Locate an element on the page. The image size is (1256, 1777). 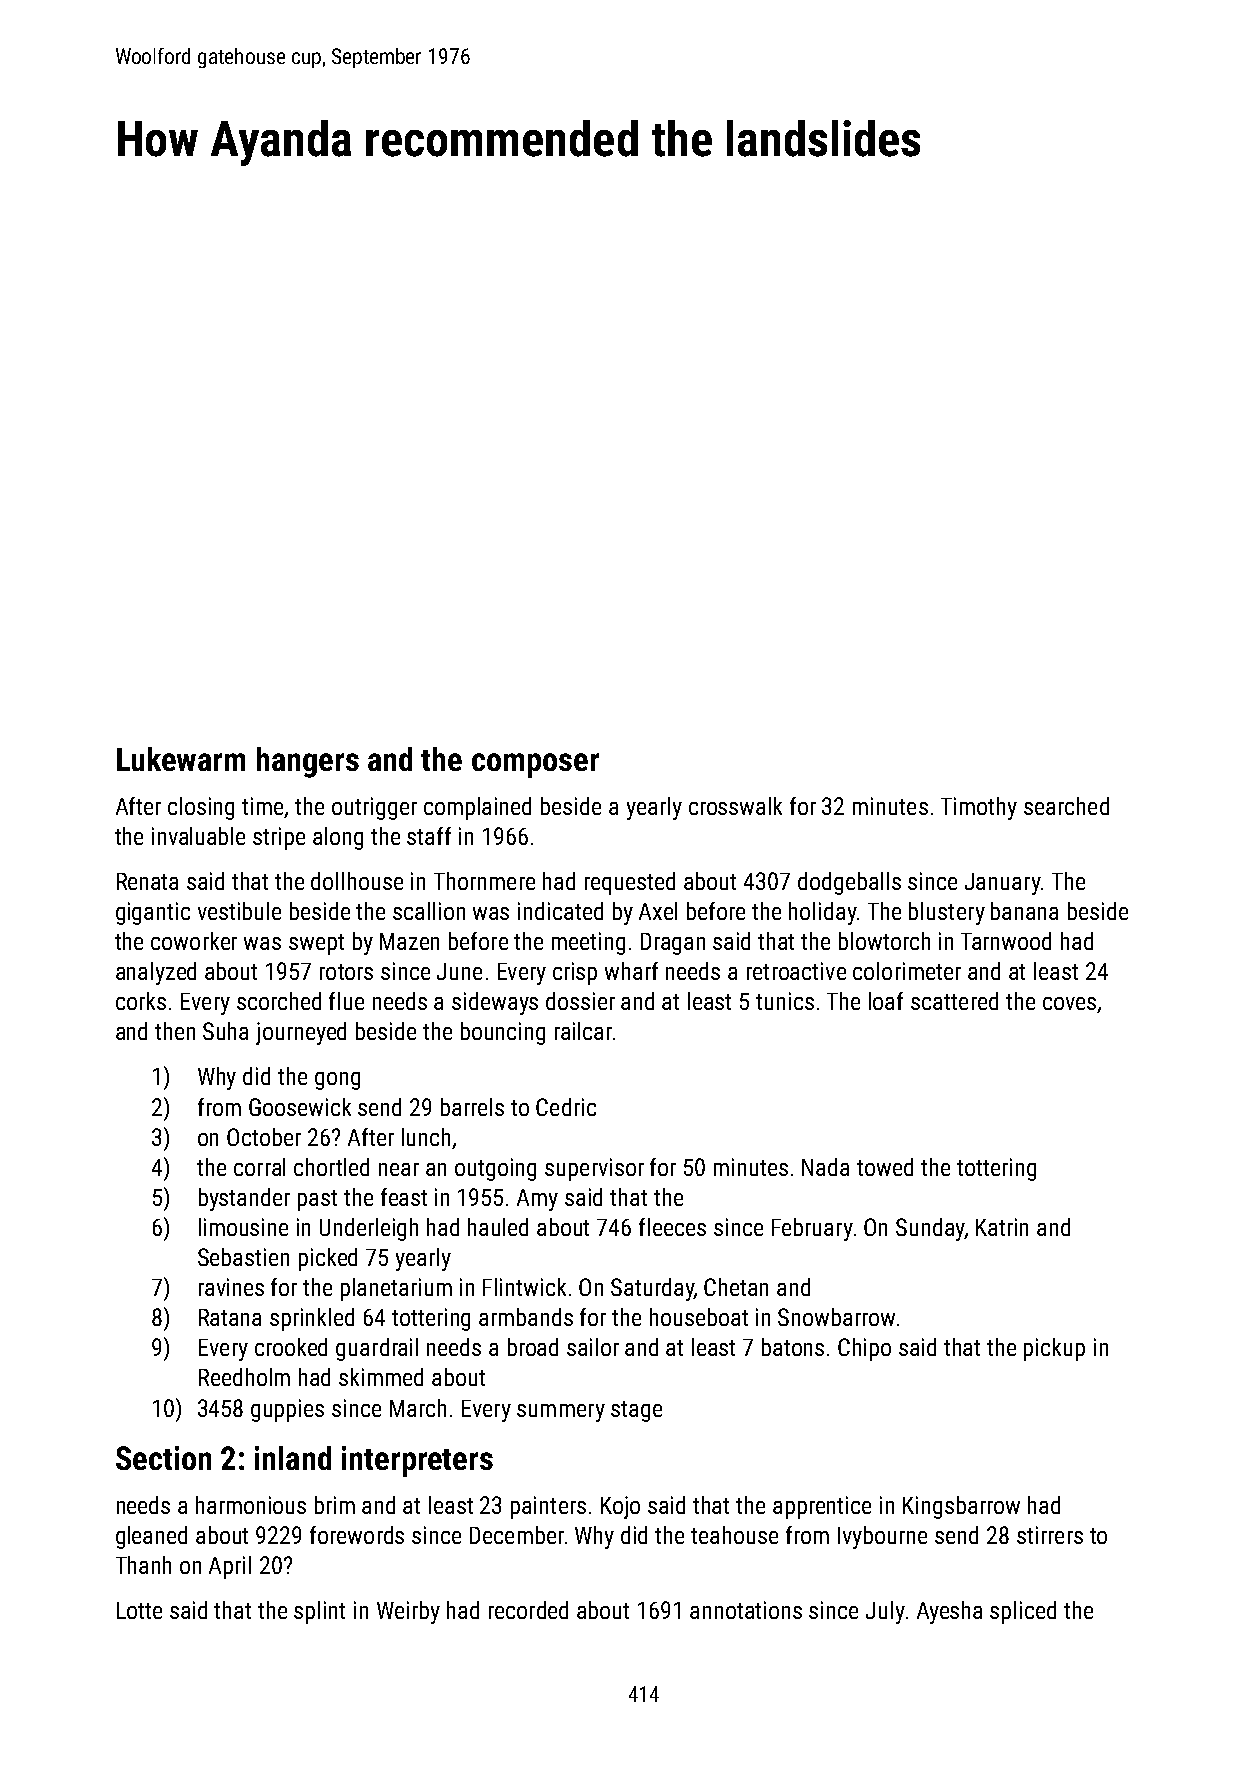
annotations is located at coordinates (746, 1610).
